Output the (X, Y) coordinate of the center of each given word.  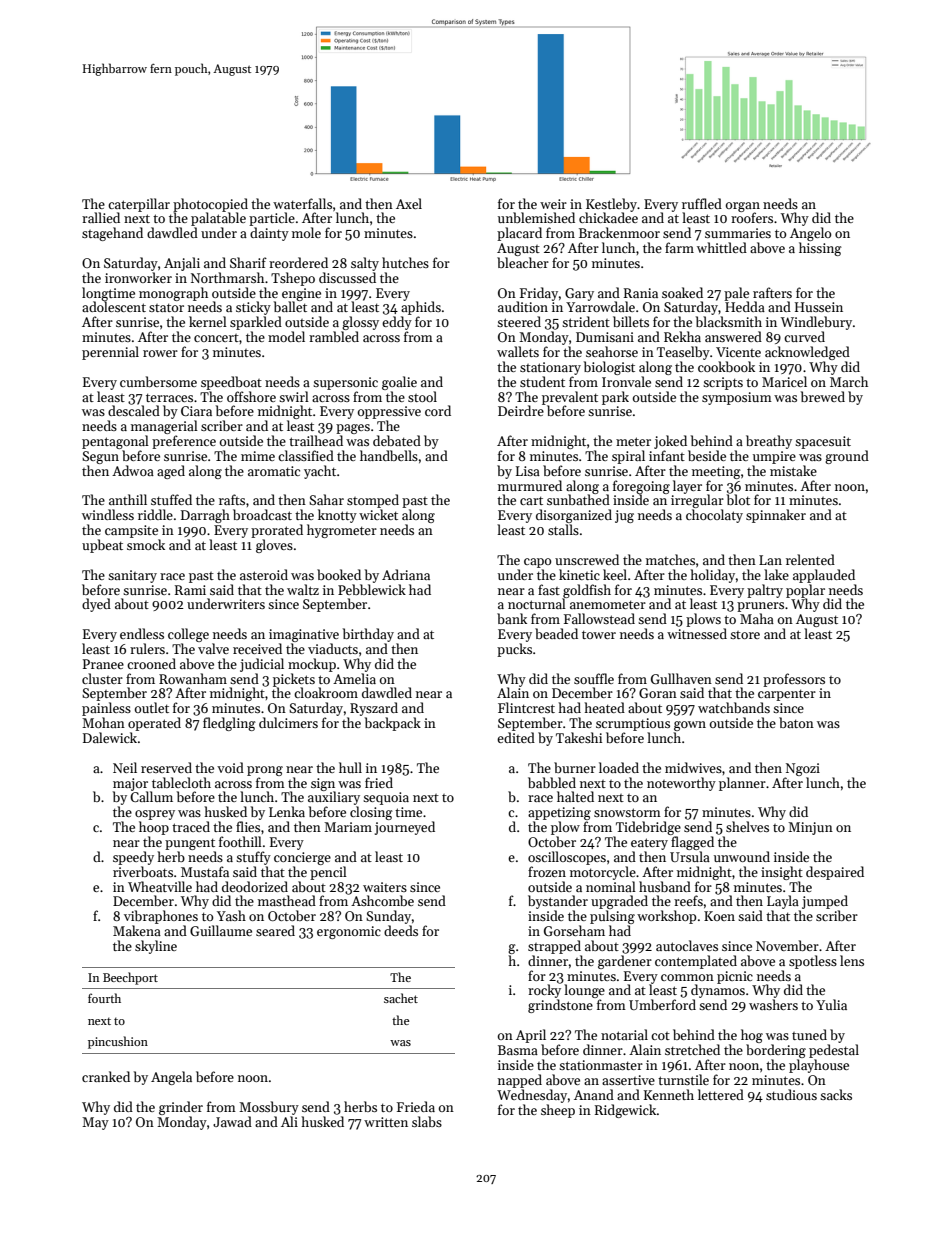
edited (516, 737)
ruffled (702, 203)
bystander (558, 902)
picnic (735, 977)
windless (108, 514)
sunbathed (578, 499)
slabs (427, 1121)
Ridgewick (626, 1111)
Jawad (232, 1121)
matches (670, 559)
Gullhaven (681, 678)
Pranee (103, 664)
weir (553, 204)
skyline (156, 947)
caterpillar (139, 205)
